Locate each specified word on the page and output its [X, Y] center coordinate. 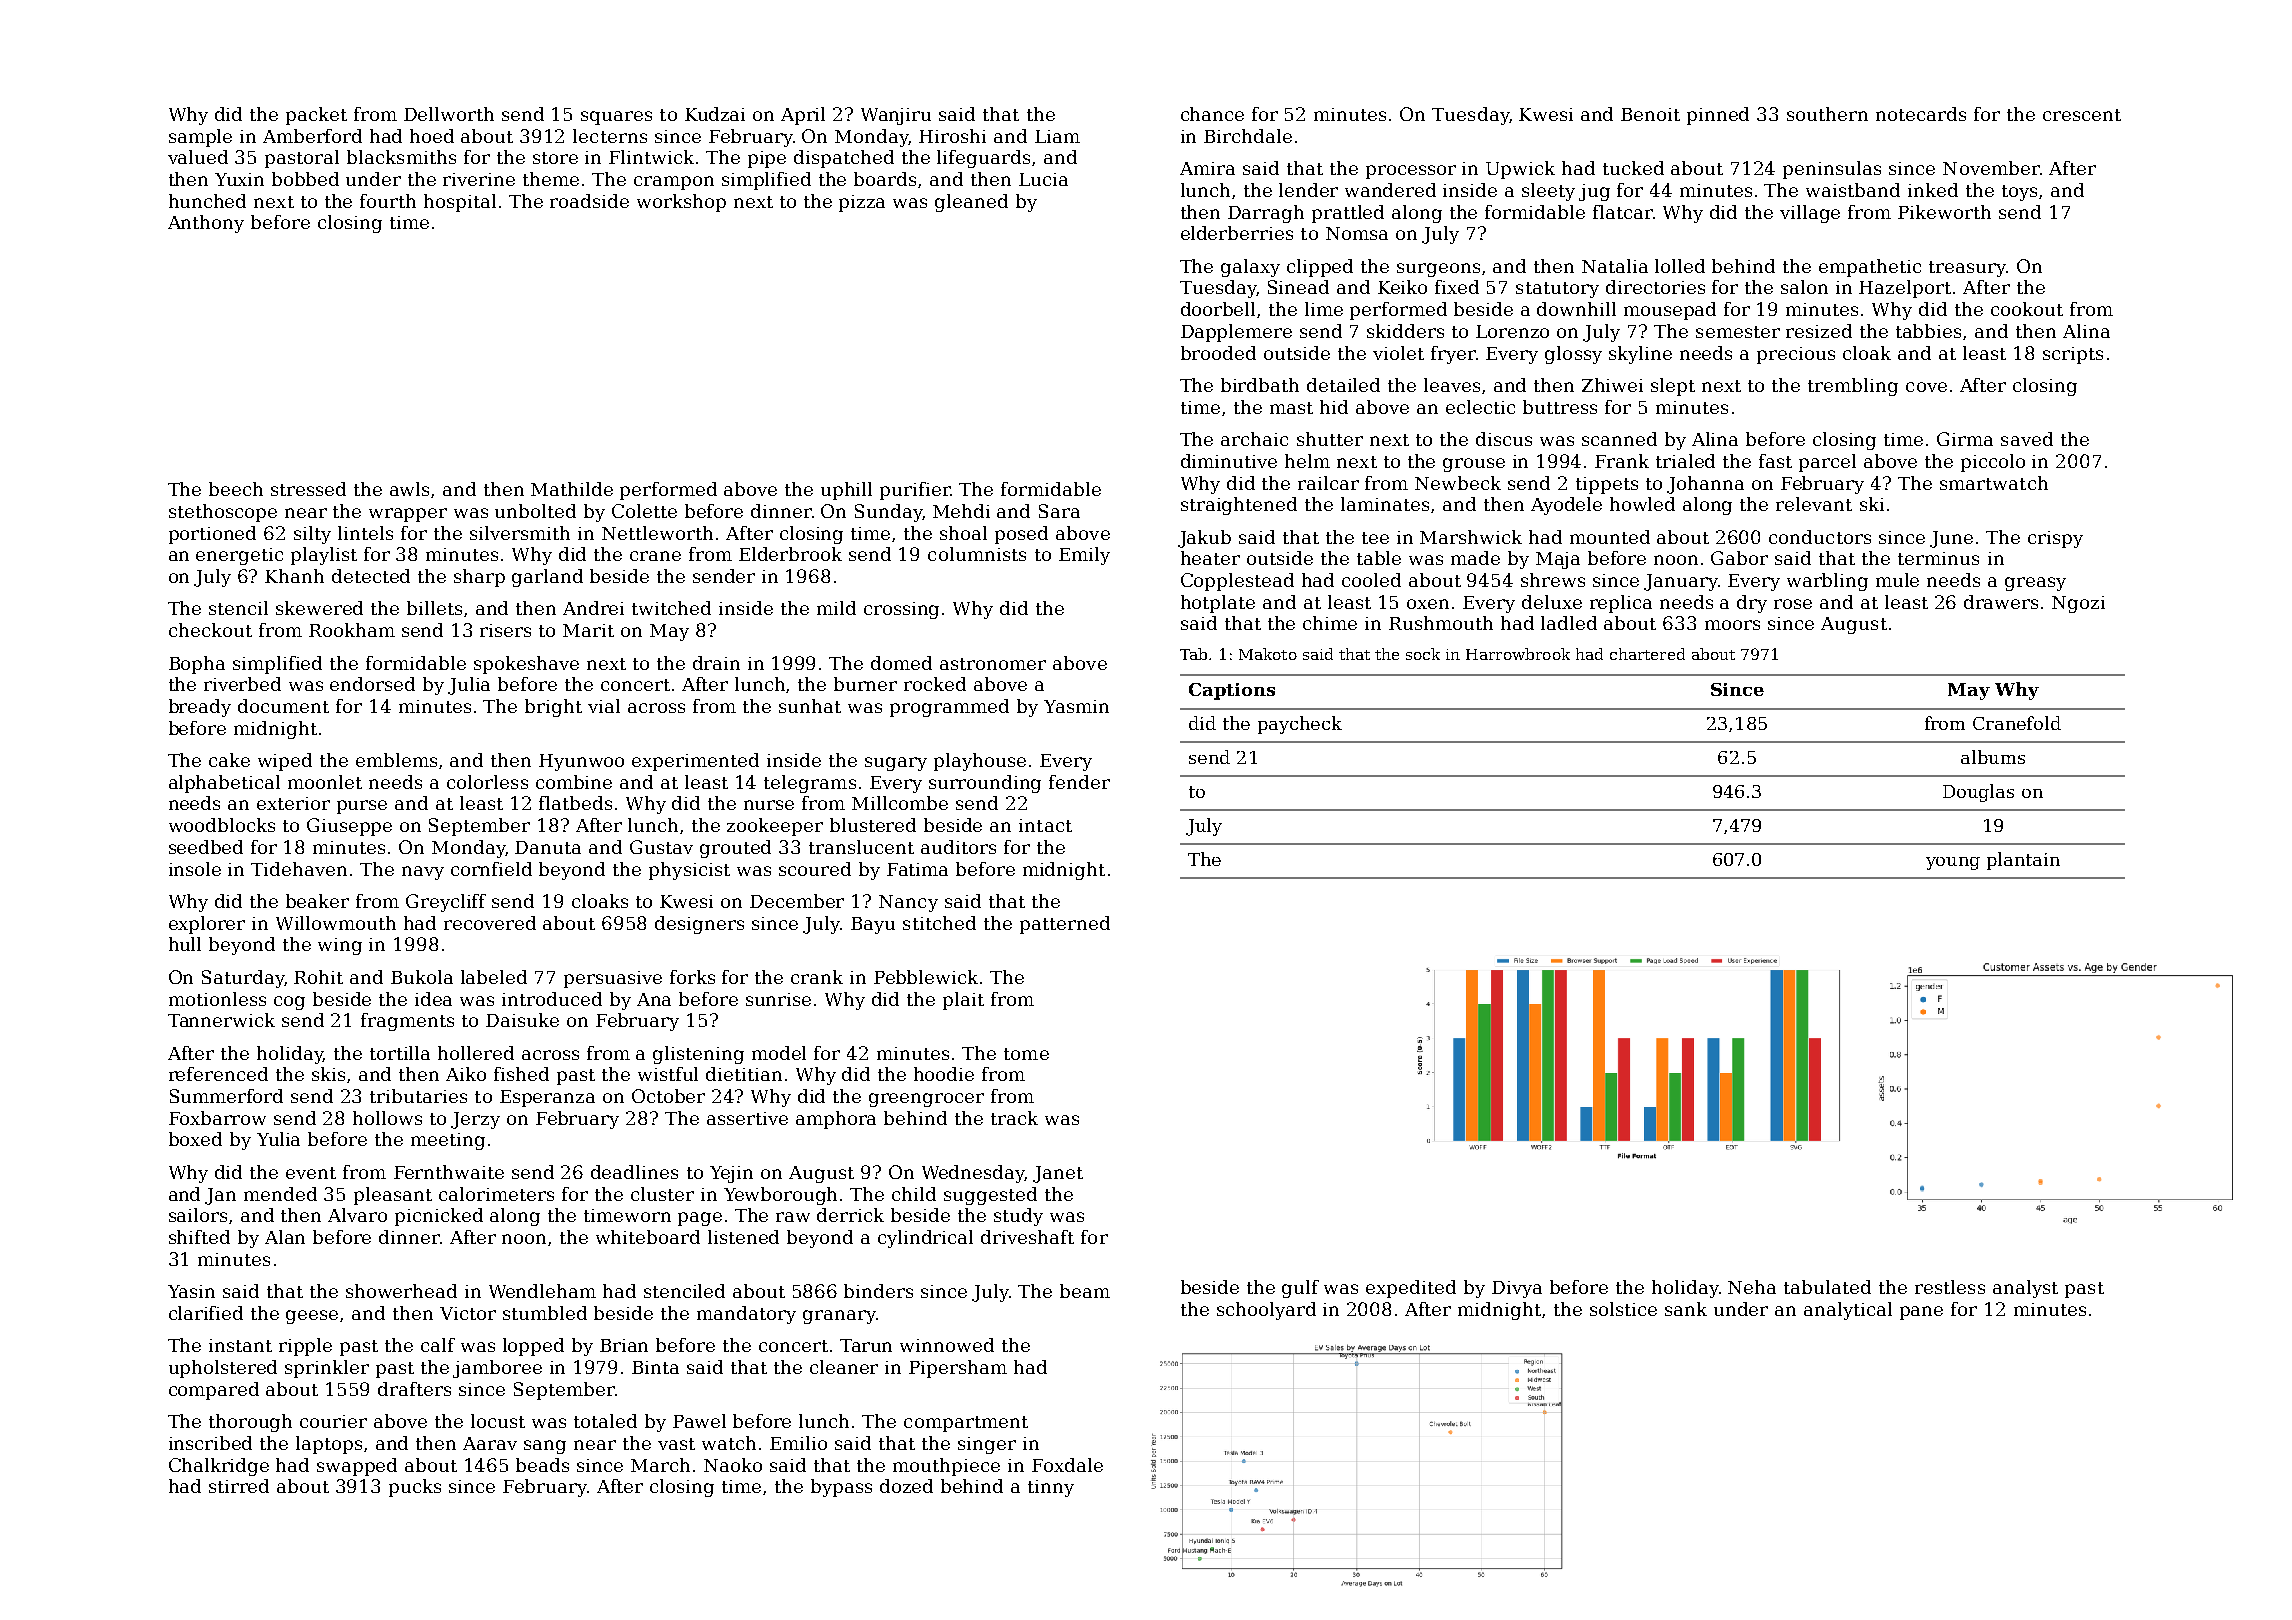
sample [200, 138]
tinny [1051, 1488]
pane [1921, 1313]
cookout [2027, 309]
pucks [415, 1488]
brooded [1218, 353]
